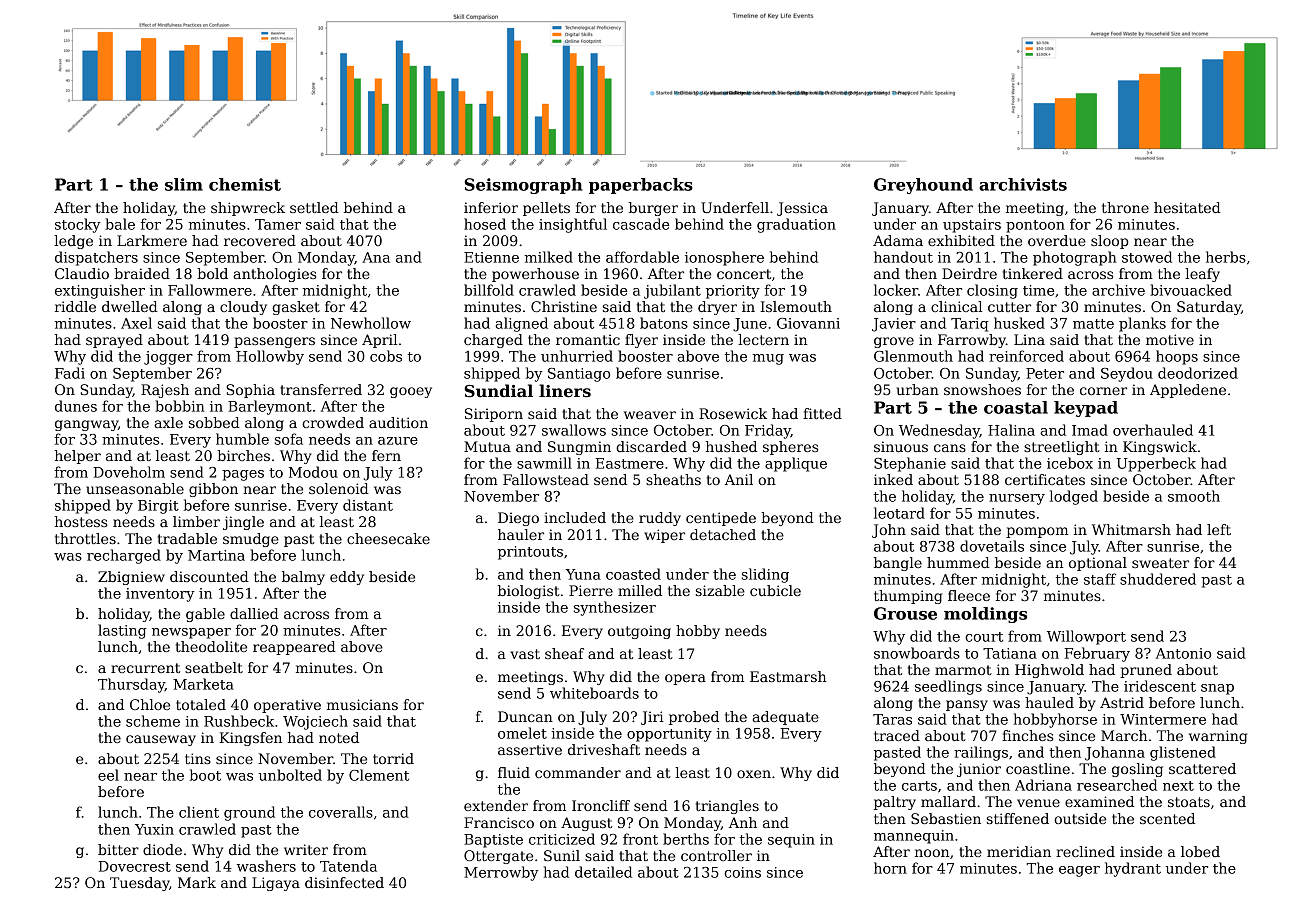 This image has height=924, width=1308. Describe the element at coordinates (184, 184) in the image. I see `slim` at that location.
